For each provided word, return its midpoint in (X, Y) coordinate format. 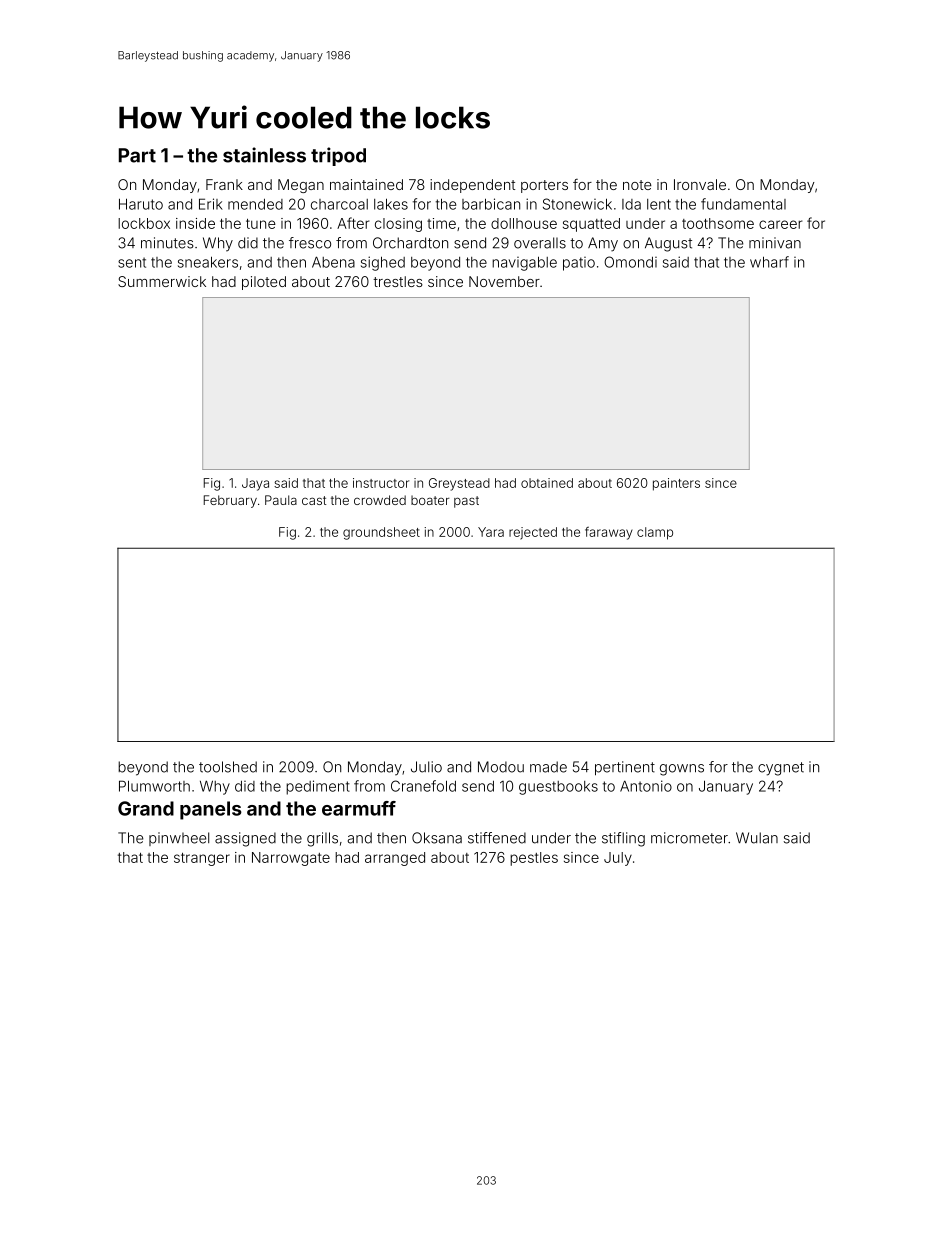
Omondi (630, 262)
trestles (398, 281)
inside (195, 223)
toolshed (228, 767)
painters (676, 484)
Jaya (255, 484)
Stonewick (577, 204)
